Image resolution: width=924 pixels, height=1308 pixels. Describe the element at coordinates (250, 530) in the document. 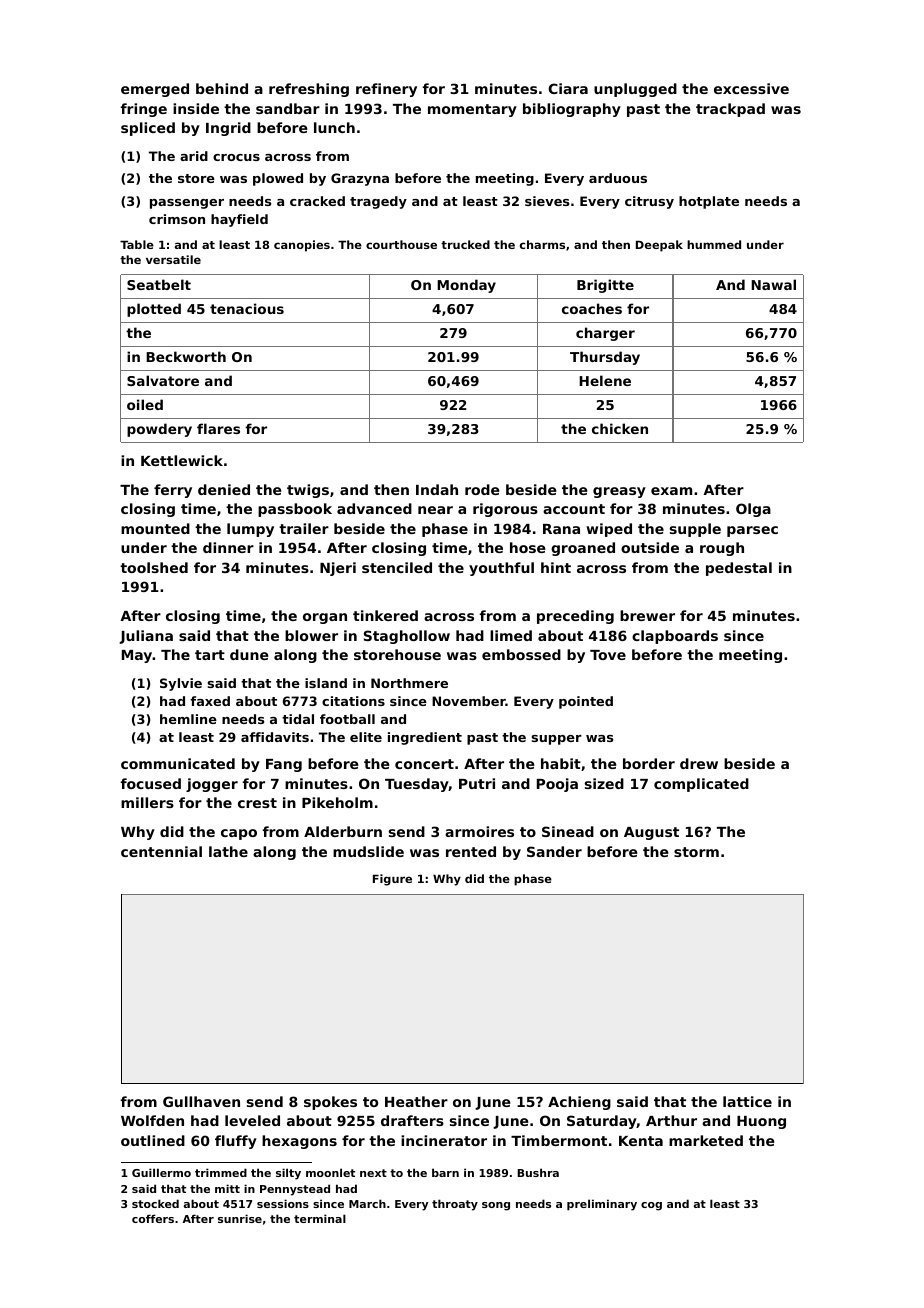

I see `lumpy` at that location.
